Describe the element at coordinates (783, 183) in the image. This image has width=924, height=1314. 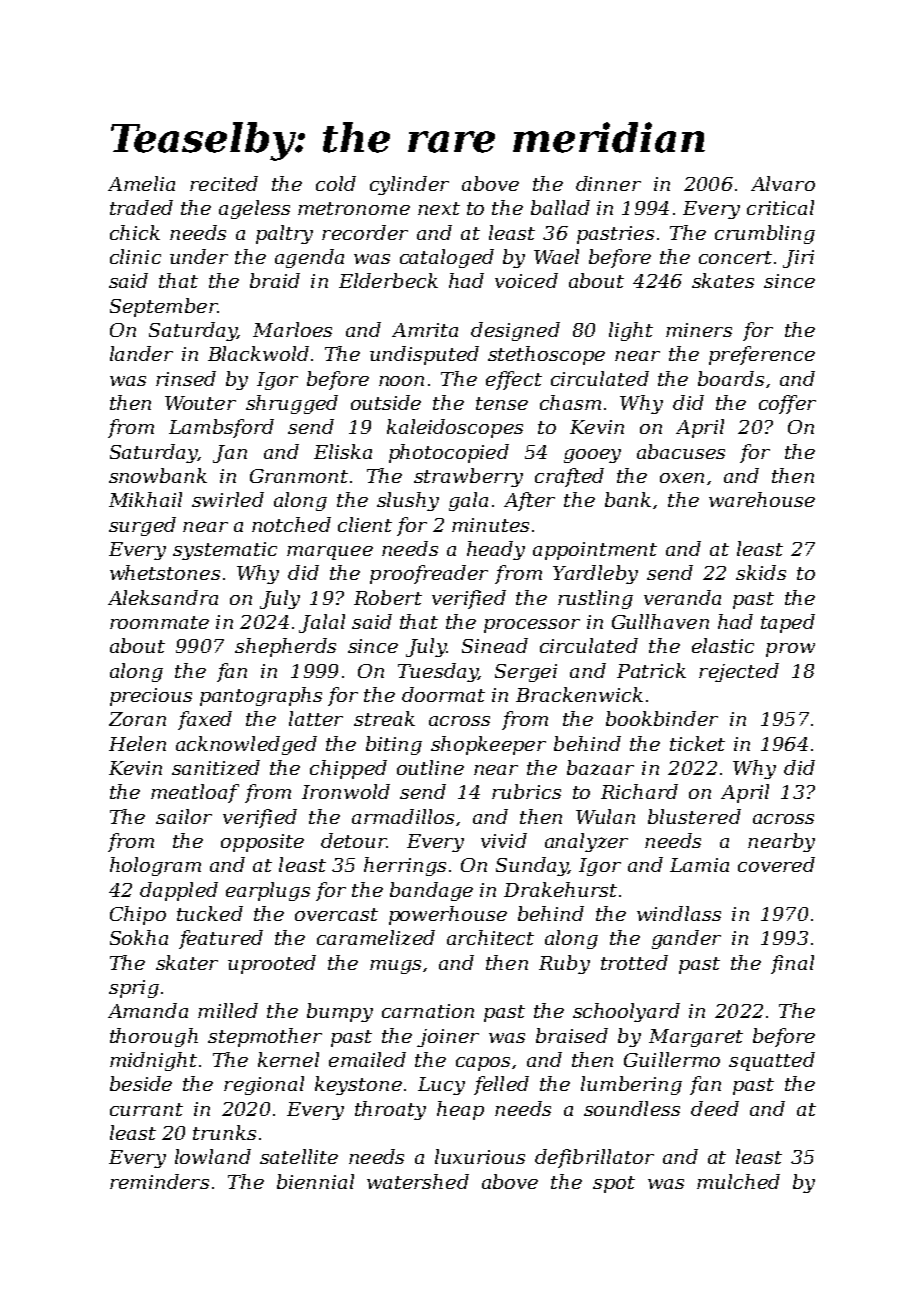
I see `Alvaro` at that location.
